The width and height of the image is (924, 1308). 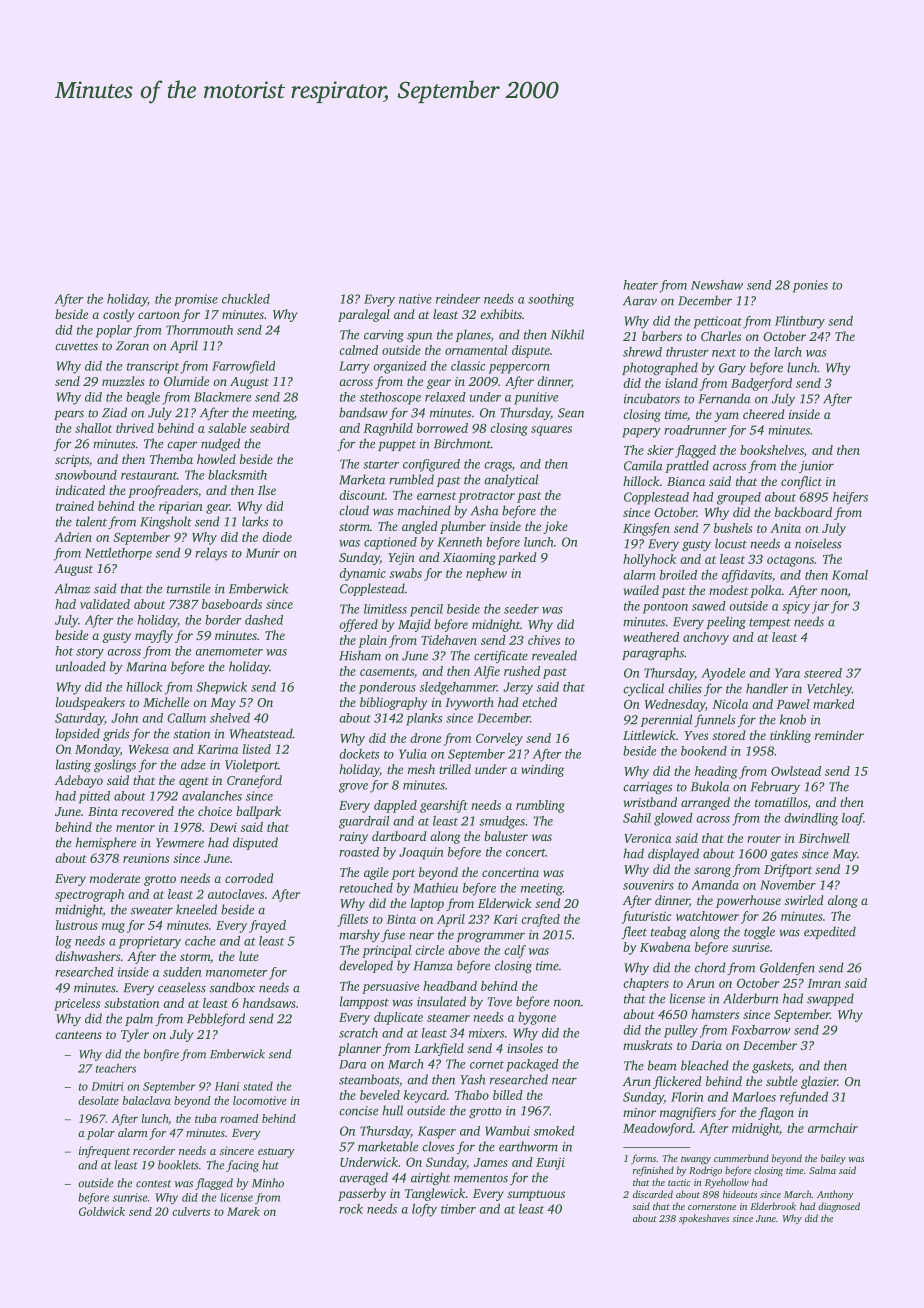 What do you see at coordinates (229, 652) in the image?
I see `anemometer` at bounding box center [229, 652].
